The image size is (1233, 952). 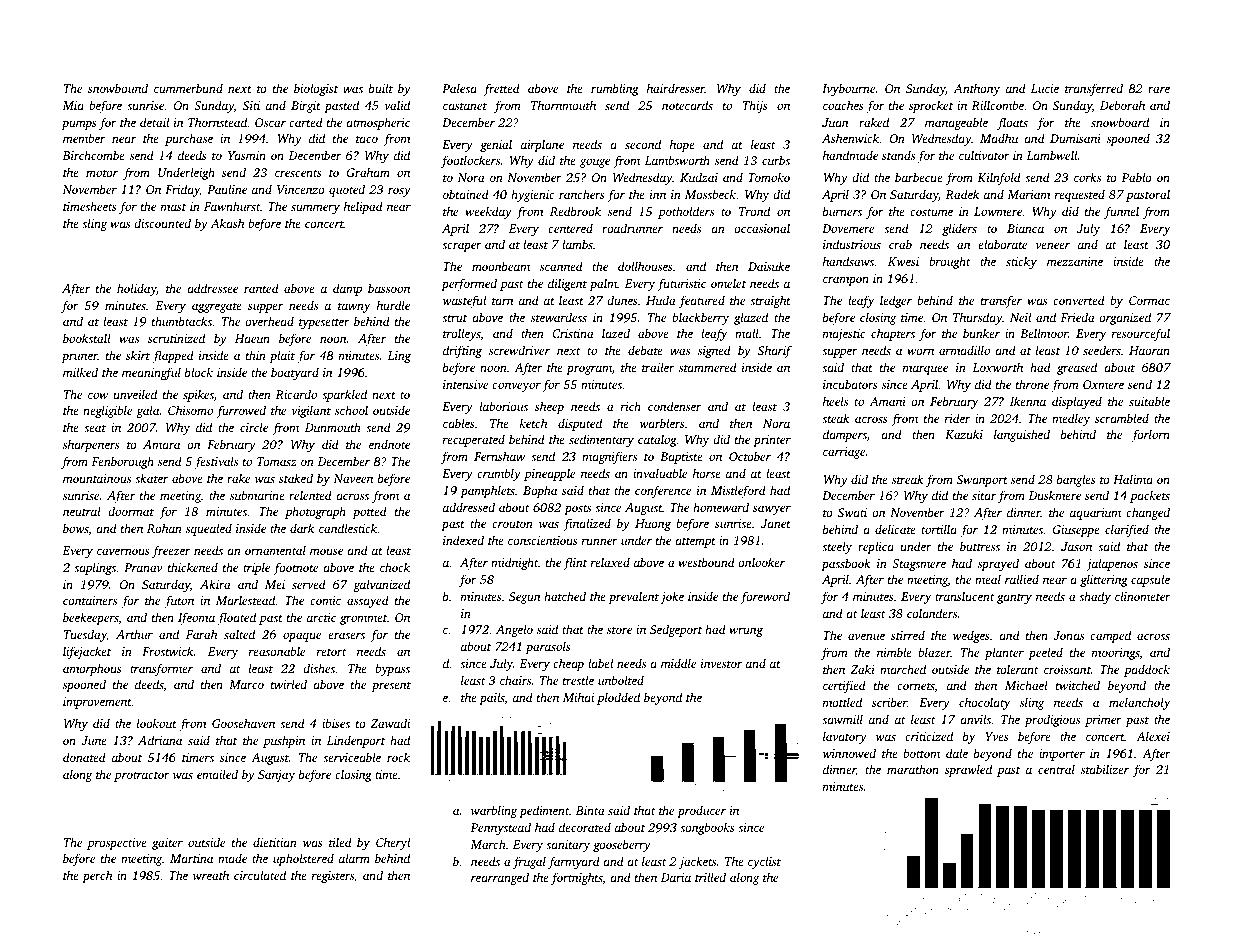 I want to click on fretted, so click(x=501, y=89).
